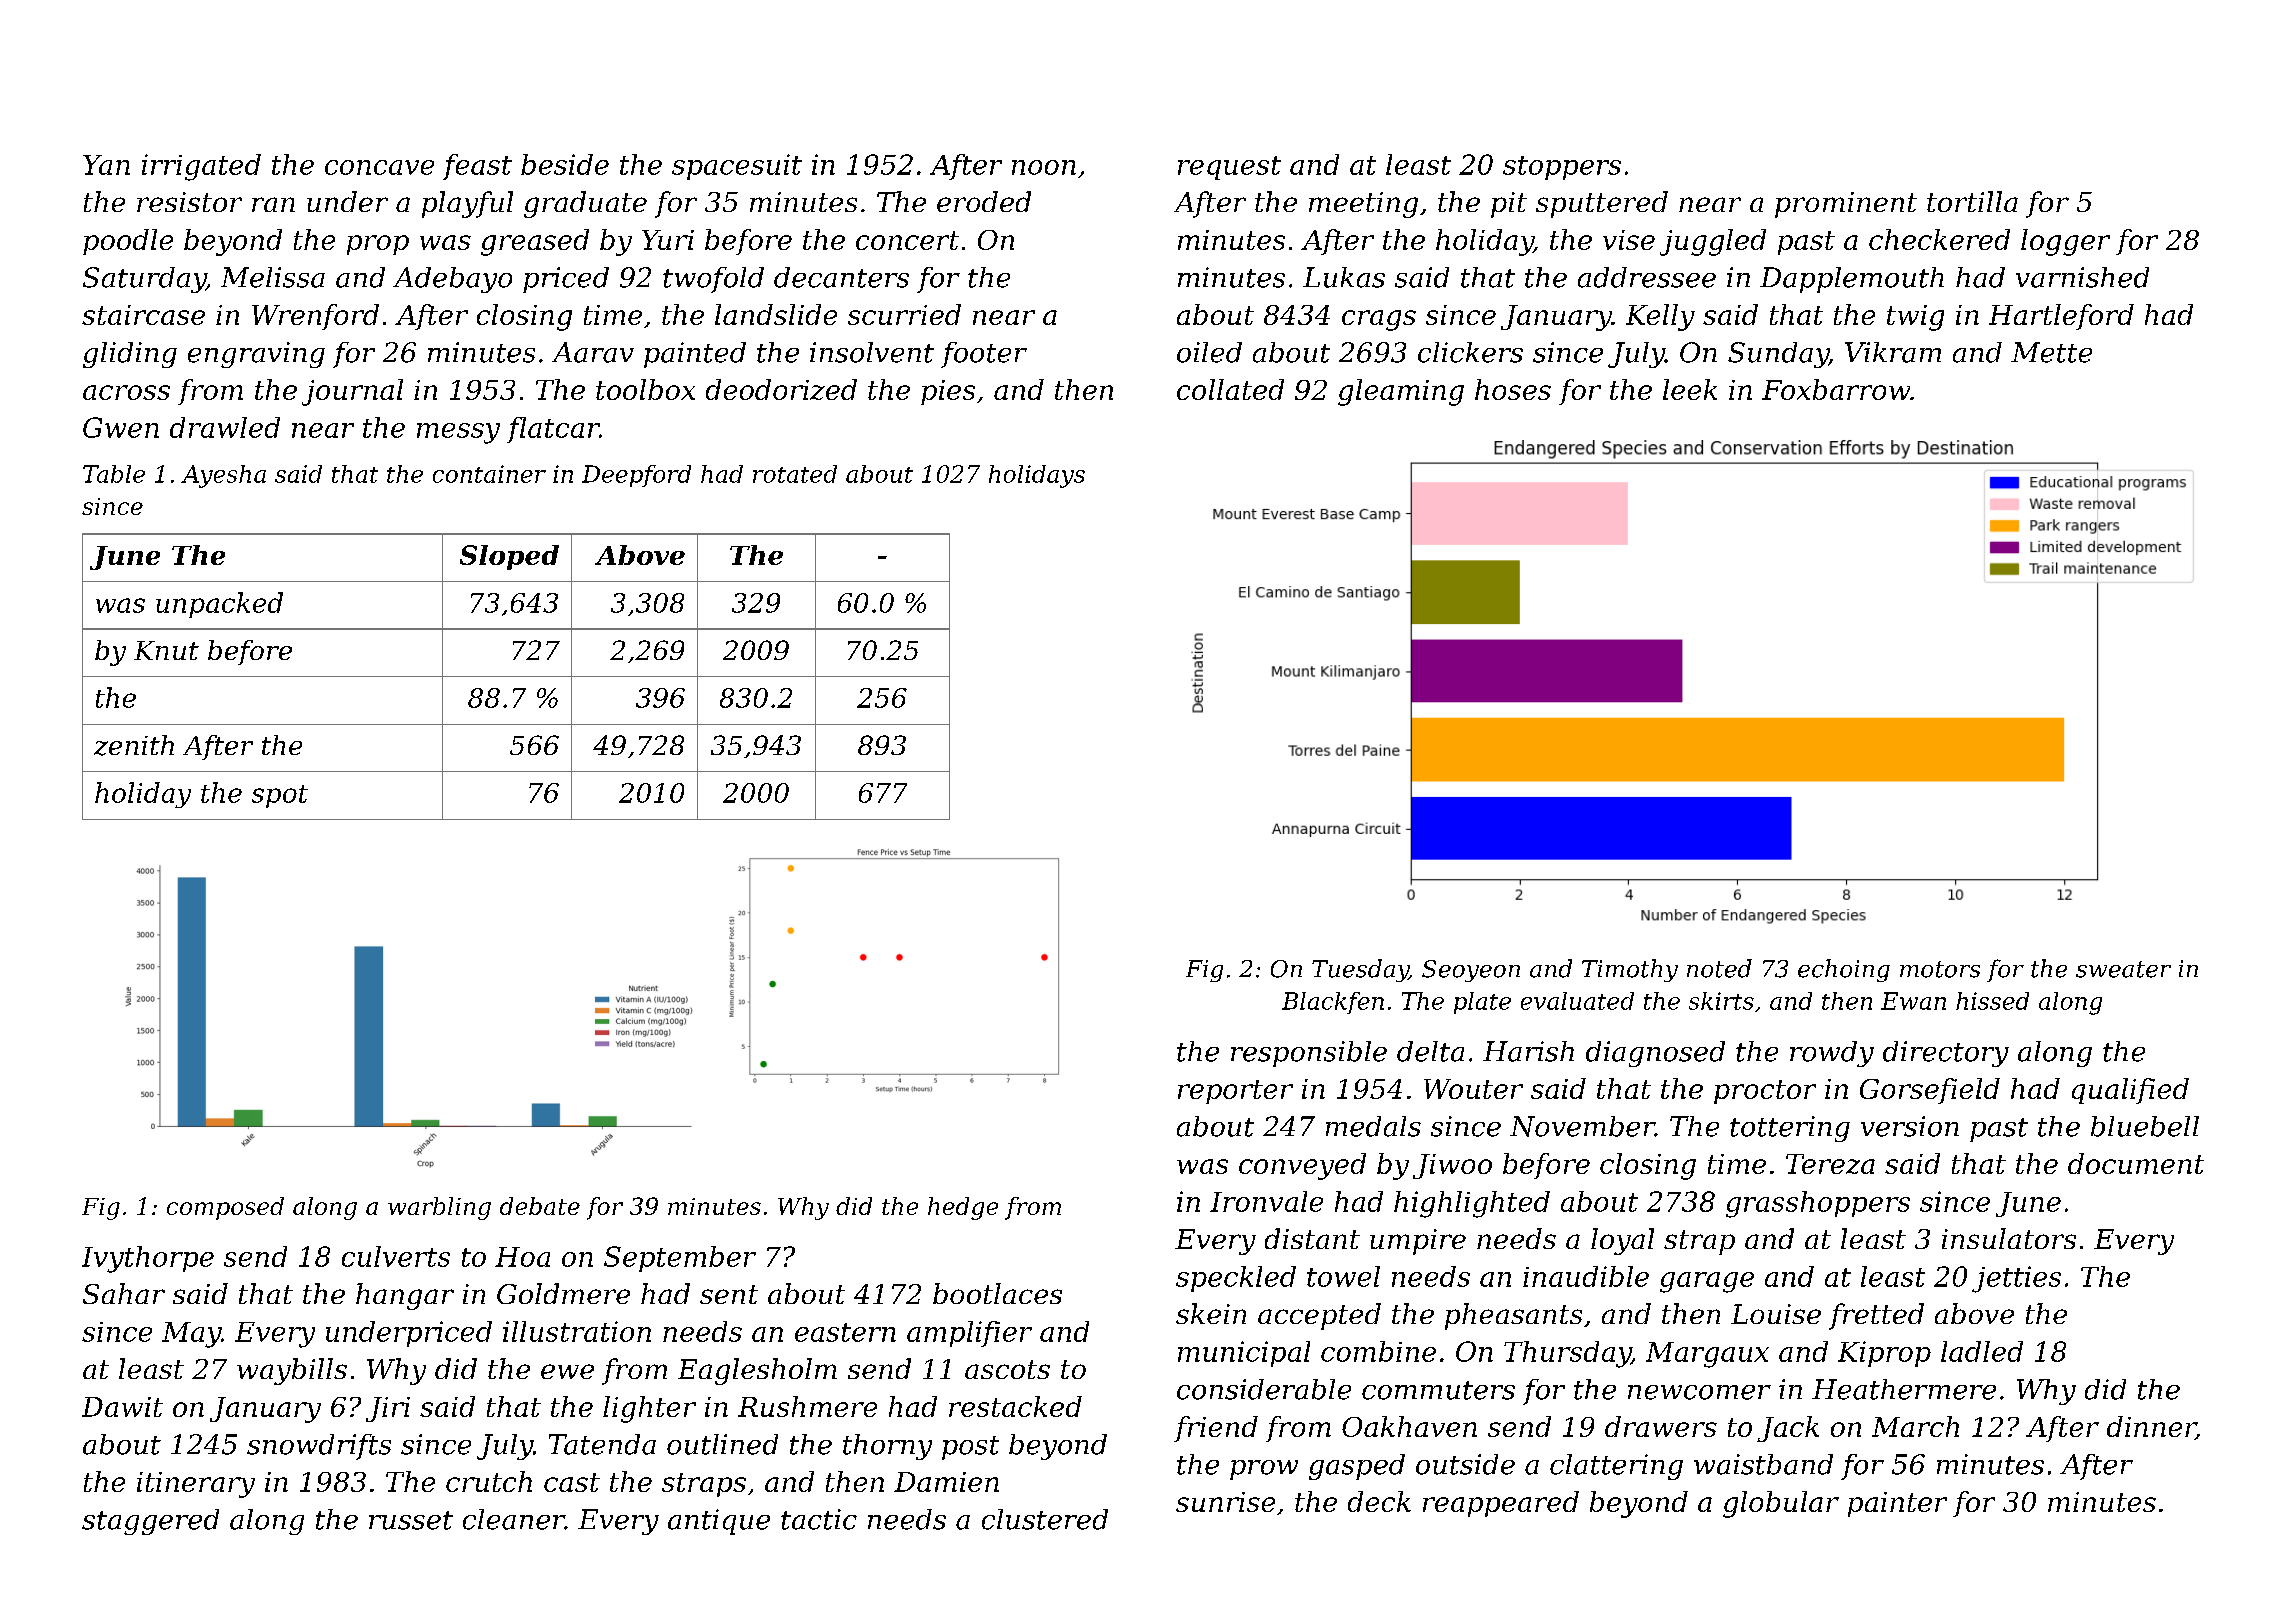 This screenshot has width=2292, height=1620. Describe the element at coordinates (1302, 1166) in the screenshot. I see `conveyed` at that location.
